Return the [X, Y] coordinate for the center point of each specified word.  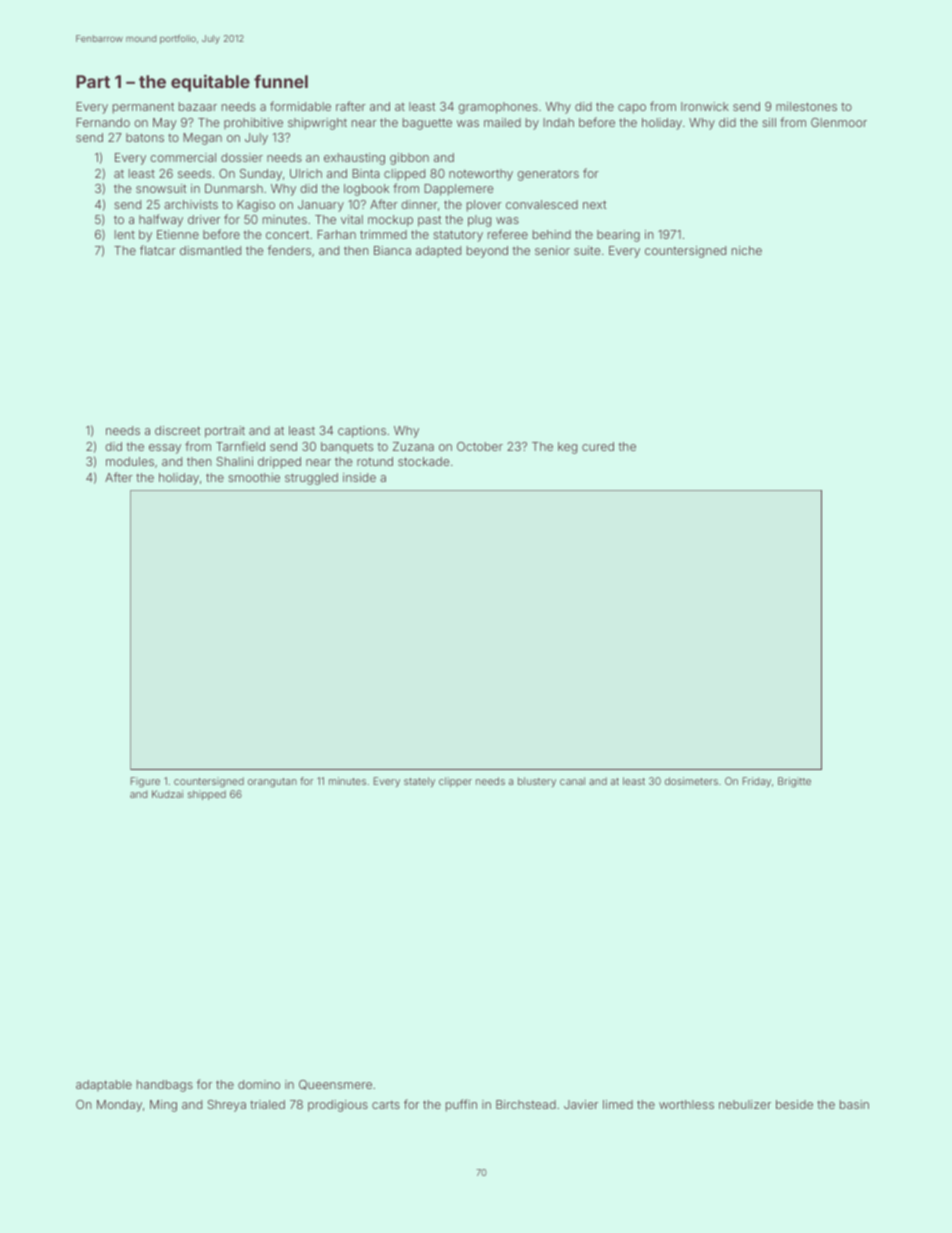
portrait [225, 432]
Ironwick [705, 106]
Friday [757, 782]
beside [794, 1104]
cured [598, 446]
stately [419, 782]
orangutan [272, 783]
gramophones [498, 108]
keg [567, 448]
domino [259, 1084]
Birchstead [526, 1104]
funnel [281, 81]
